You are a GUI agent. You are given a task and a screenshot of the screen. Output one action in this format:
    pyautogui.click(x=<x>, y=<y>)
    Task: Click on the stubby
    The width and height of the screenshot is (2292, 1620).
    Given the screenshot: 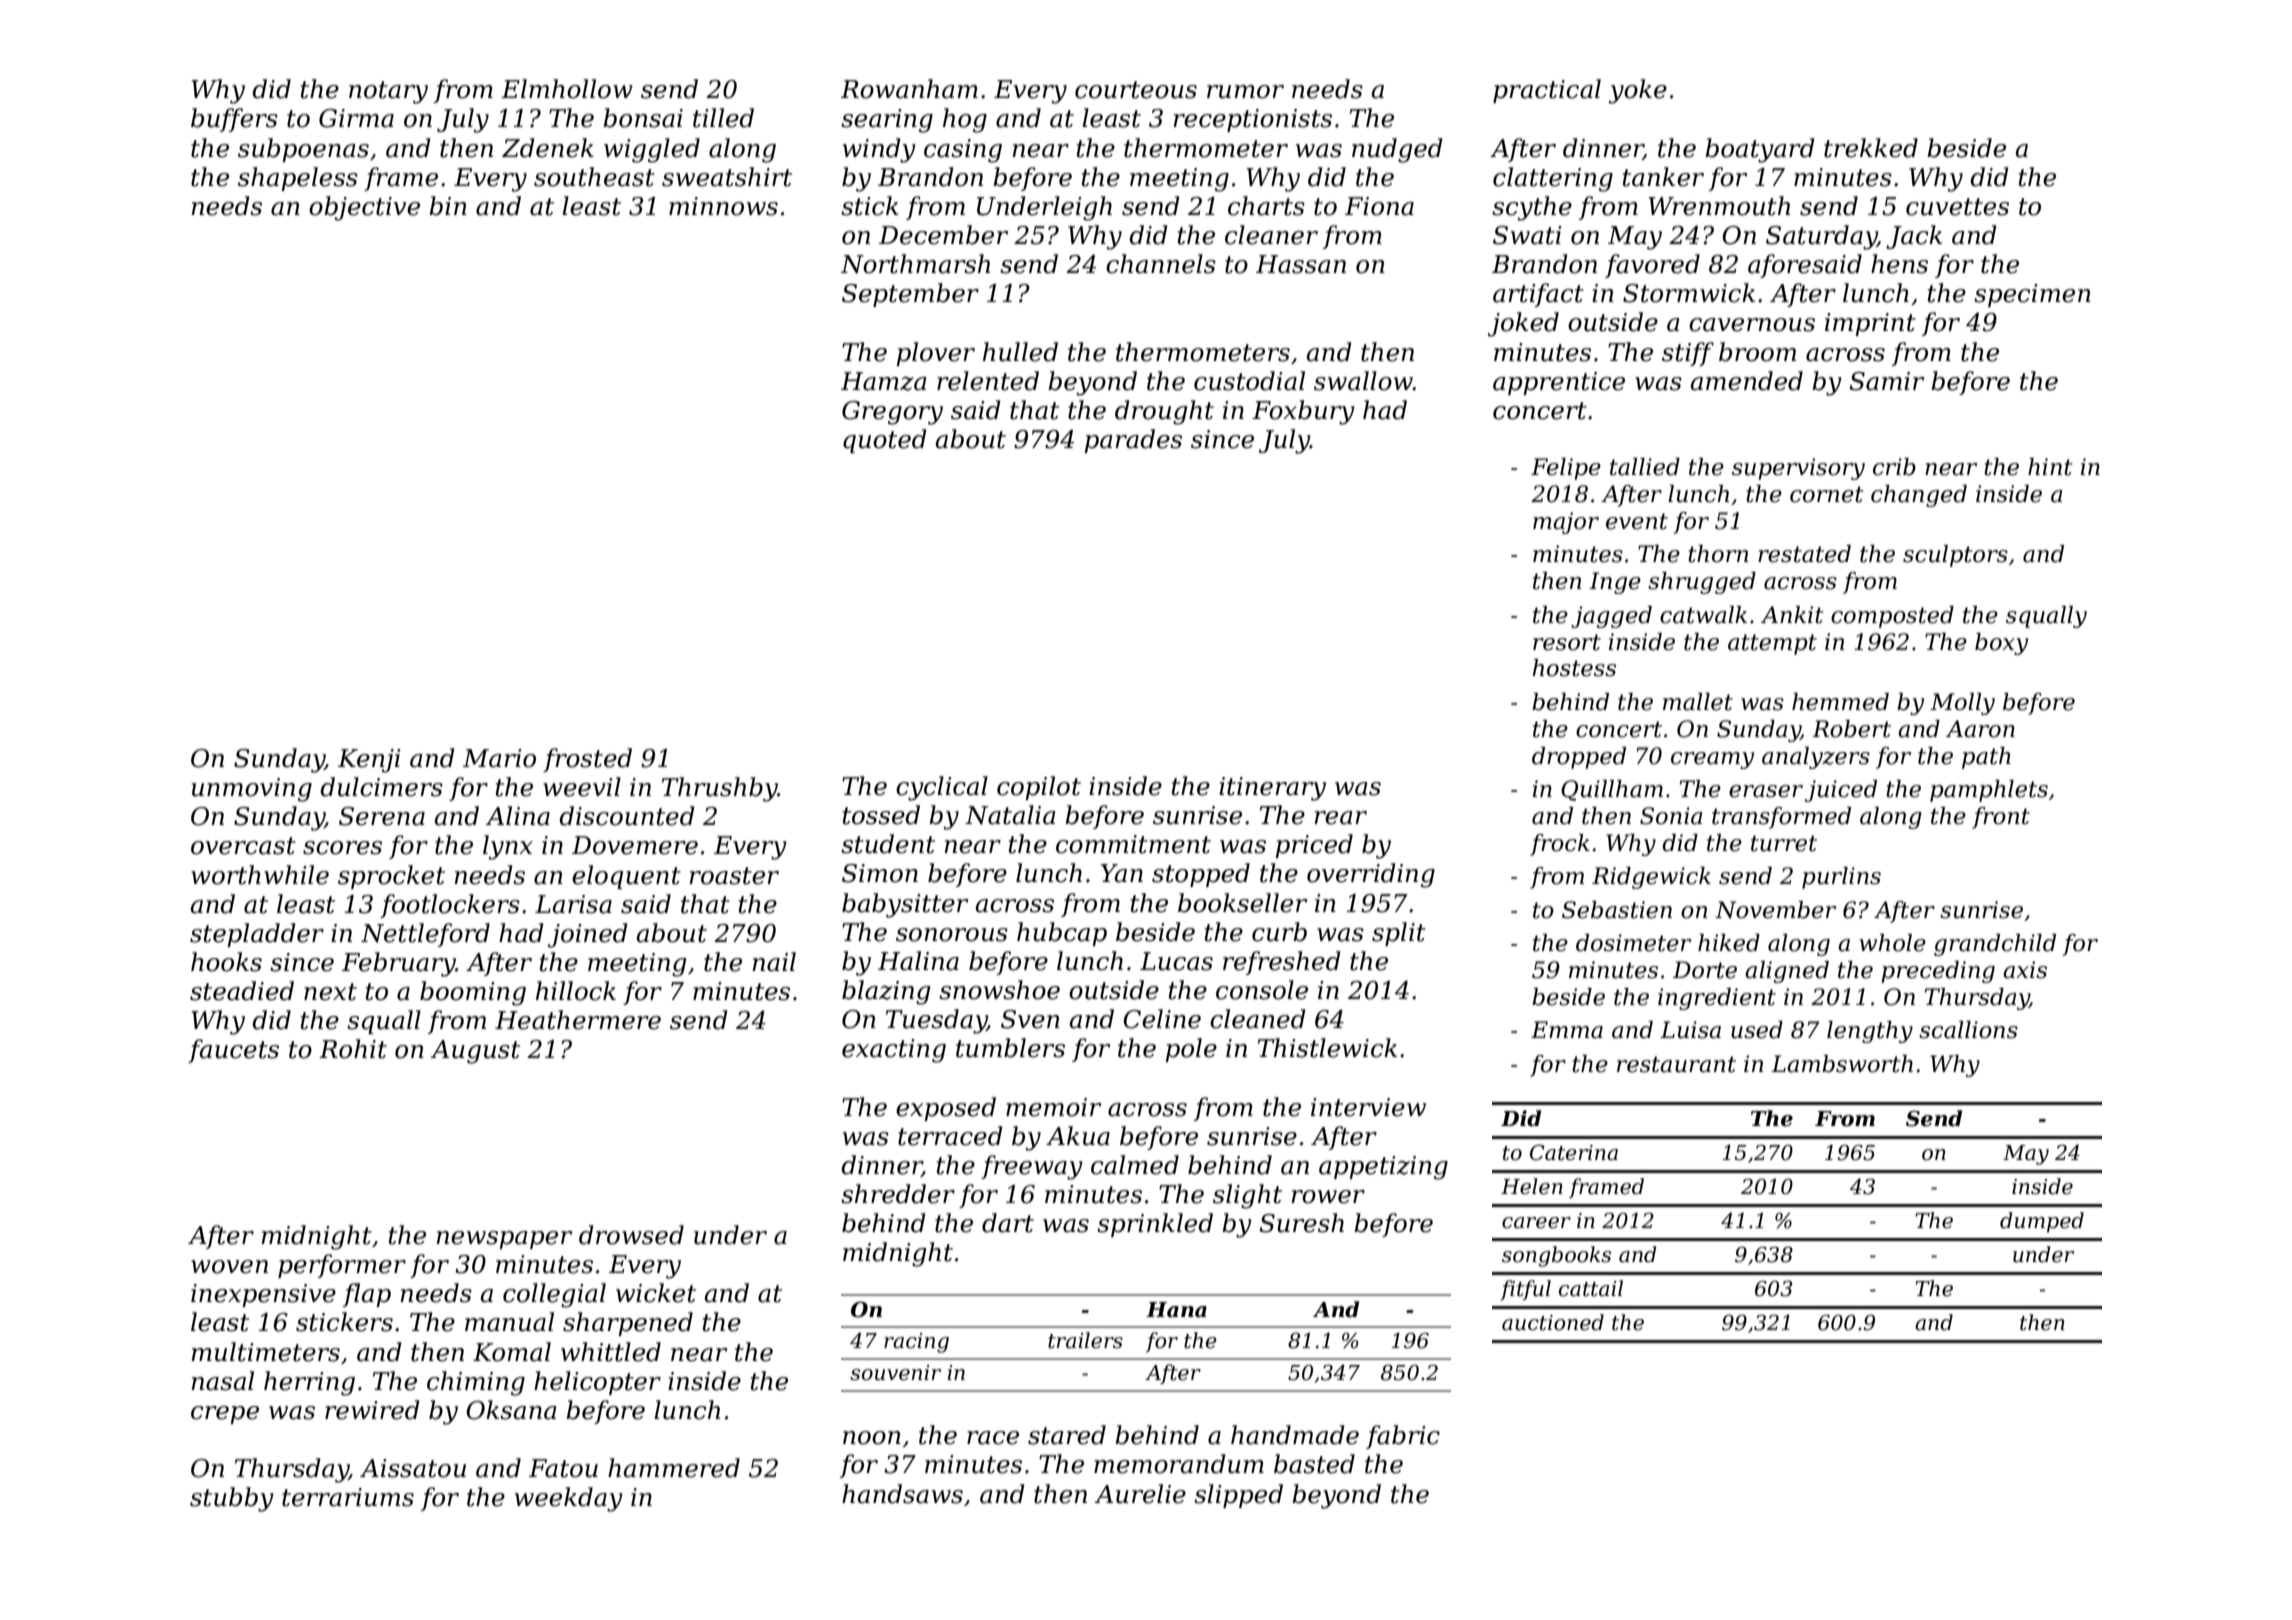 What is the action you would take?
    pyautogui.click(x=232, y=1499)
